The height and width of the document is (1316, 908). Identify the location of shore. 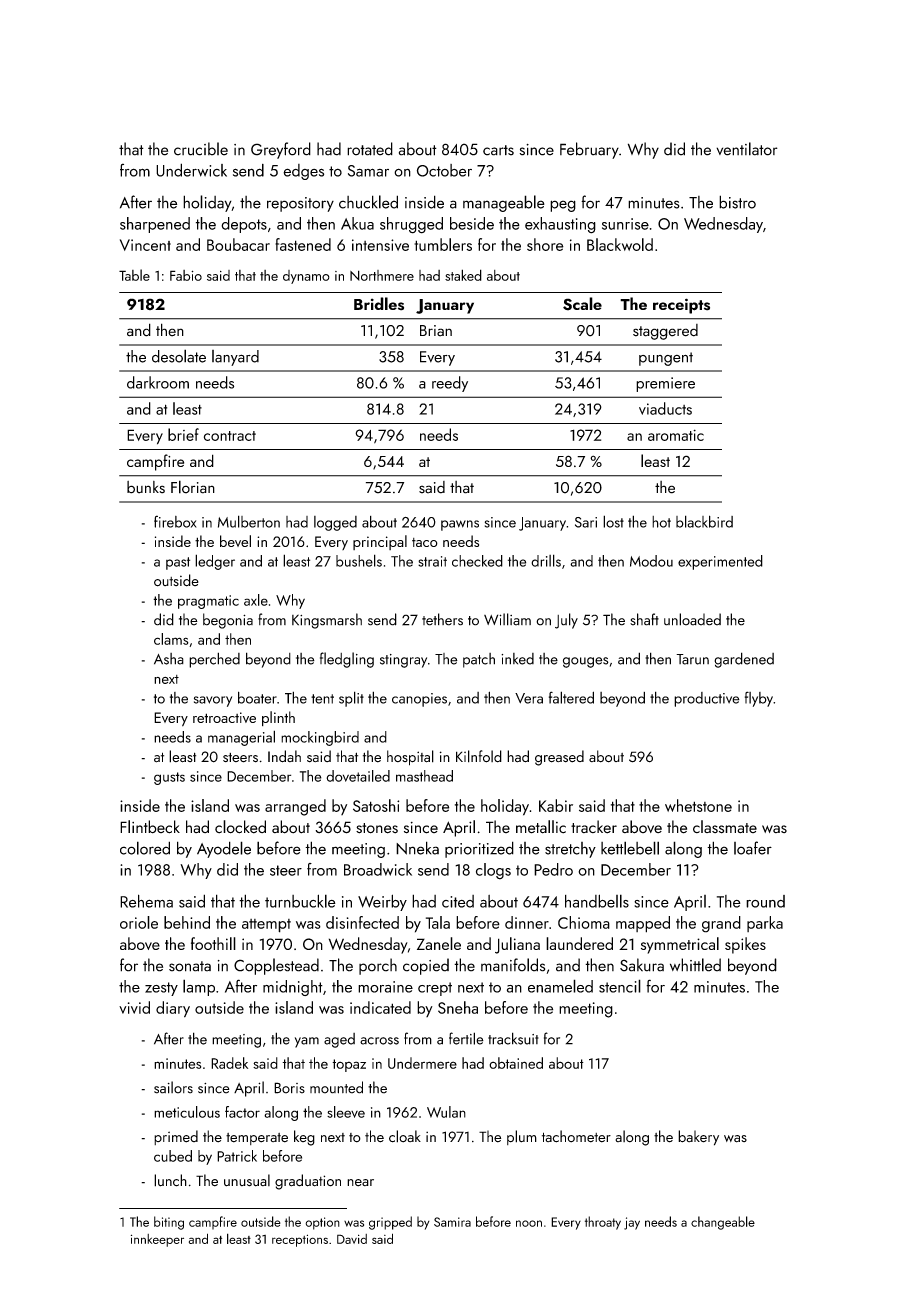
(545, 244).
